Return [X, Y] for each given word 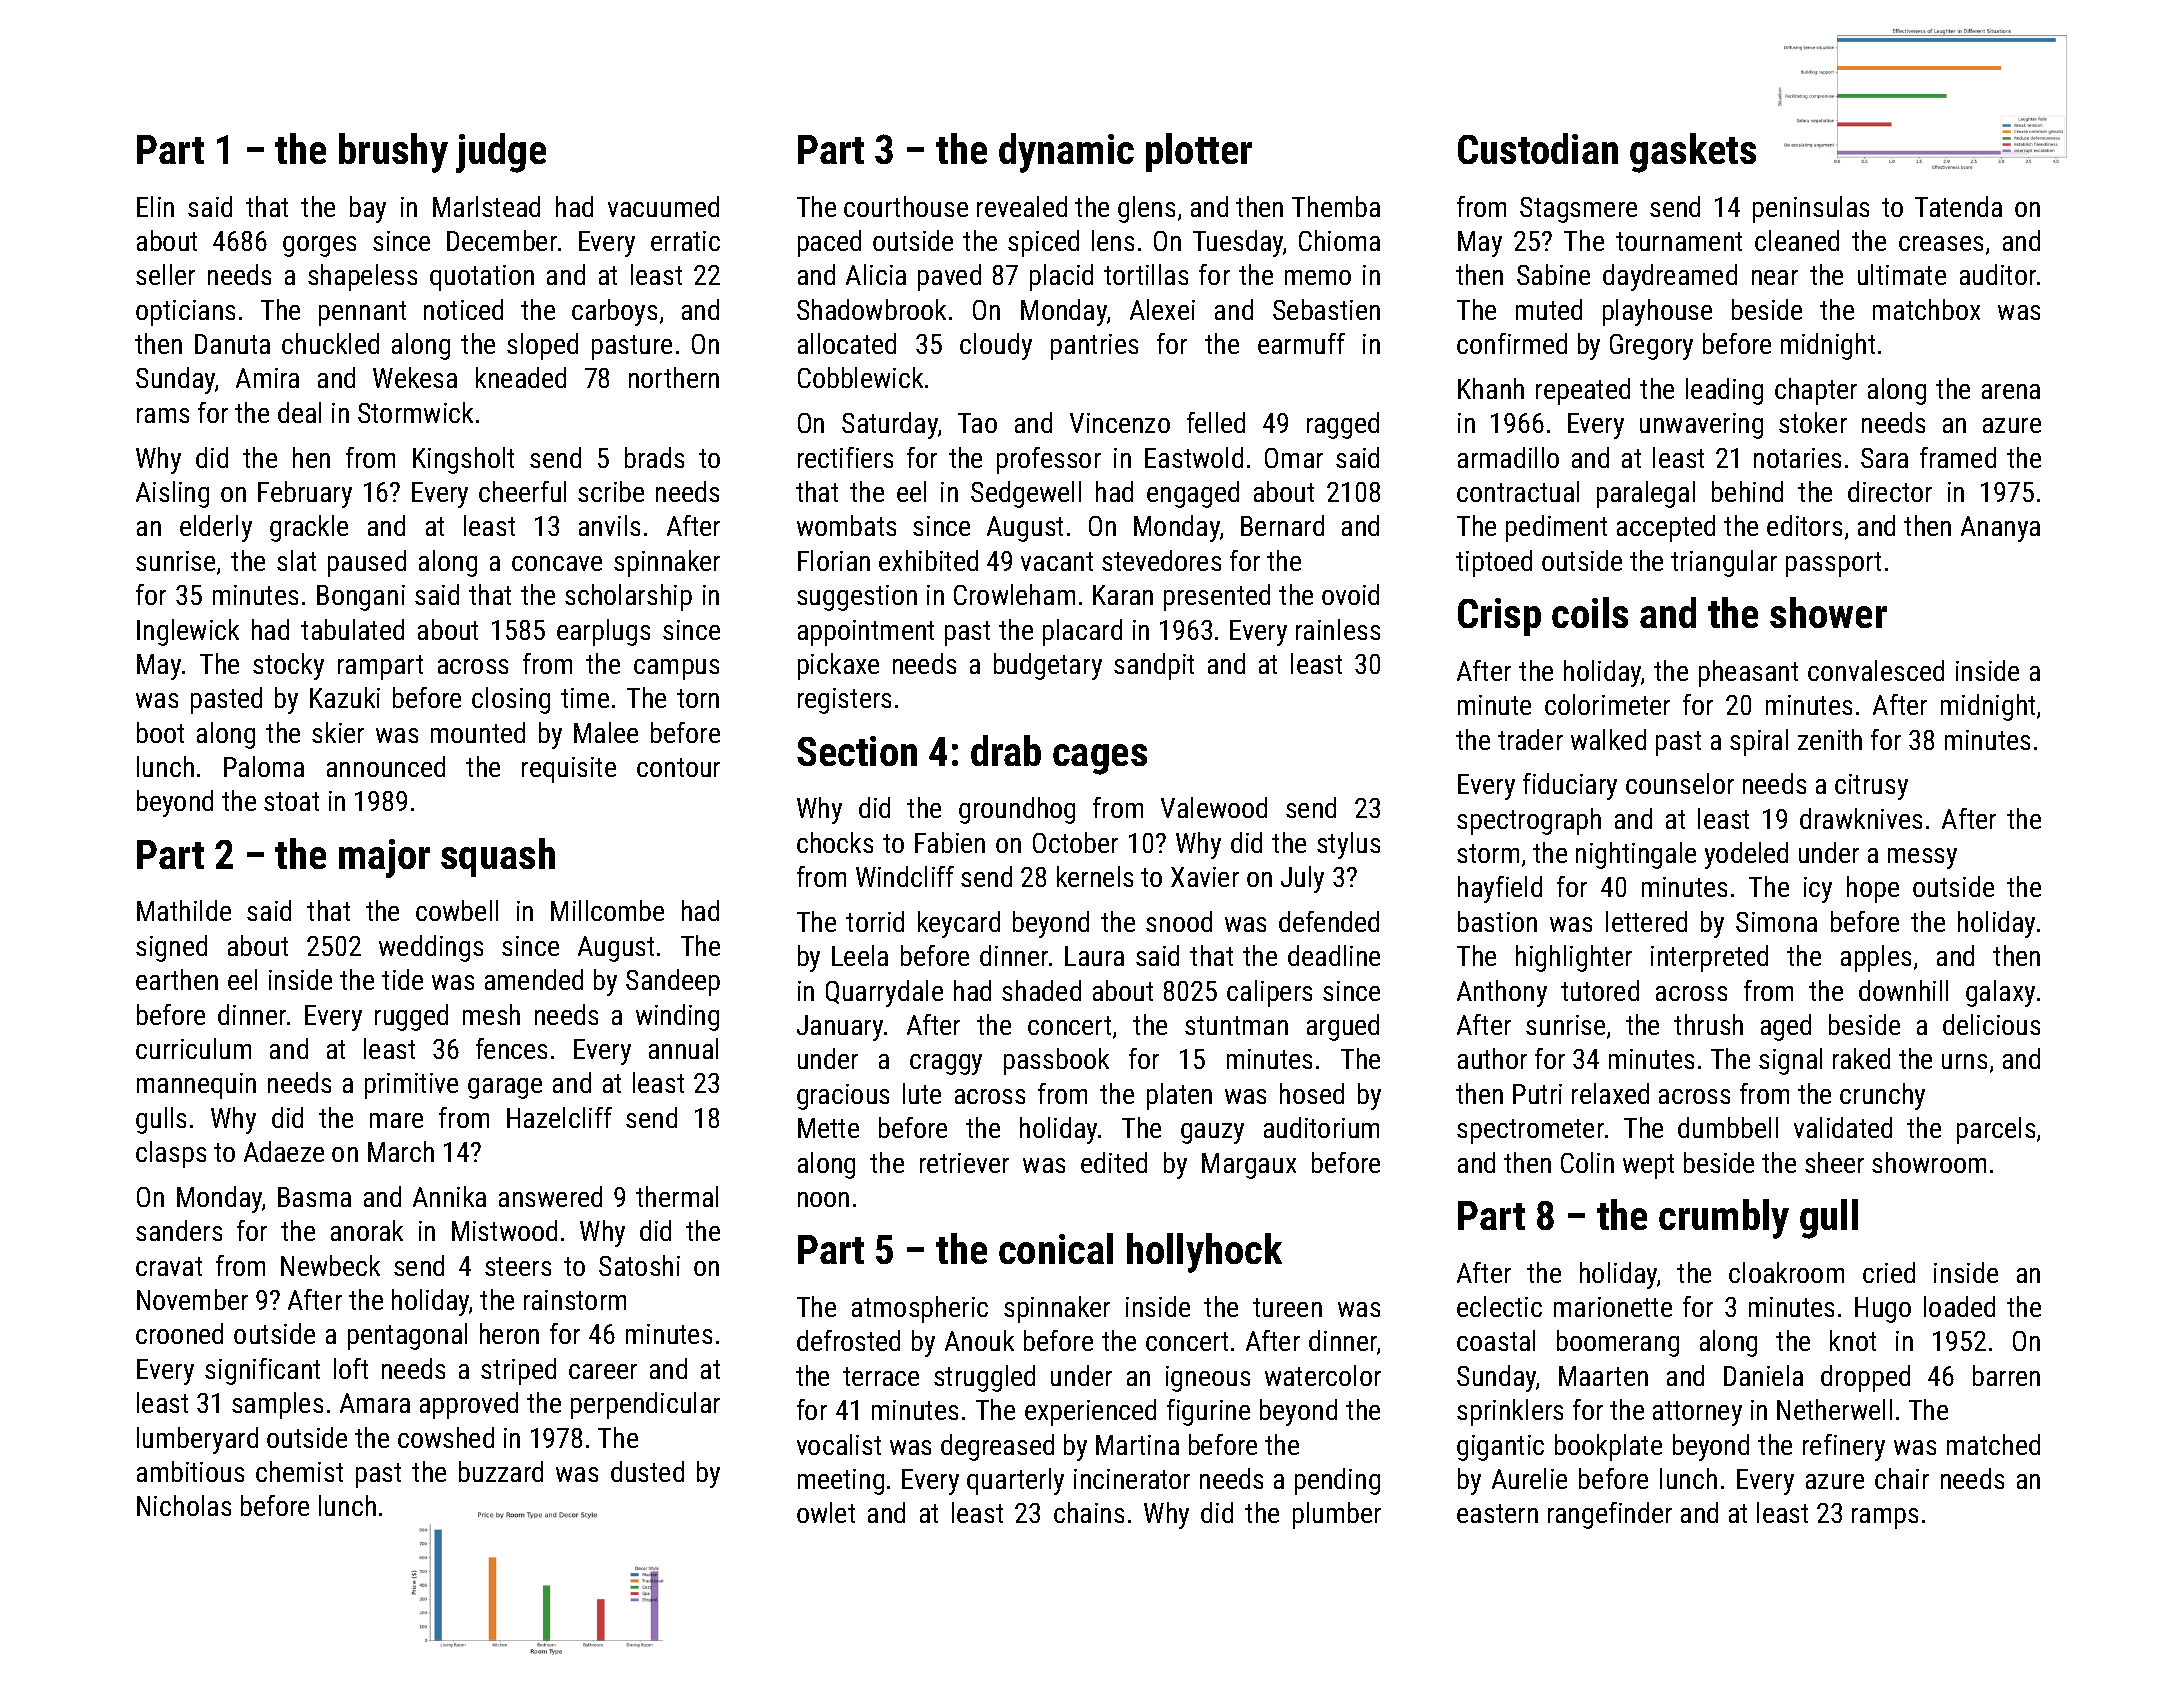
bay [368, 209]
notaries [1797, 458]
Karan [1123, 595]
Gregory [1651, 347]
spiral [1759, 742]
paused [367, 563]
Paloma [264, 766]
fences [511, 1048]
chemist [299, 1471]
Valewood [1214, 807]
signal [1790, 1061]
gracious [843, 1097]
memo [1318, 277]
